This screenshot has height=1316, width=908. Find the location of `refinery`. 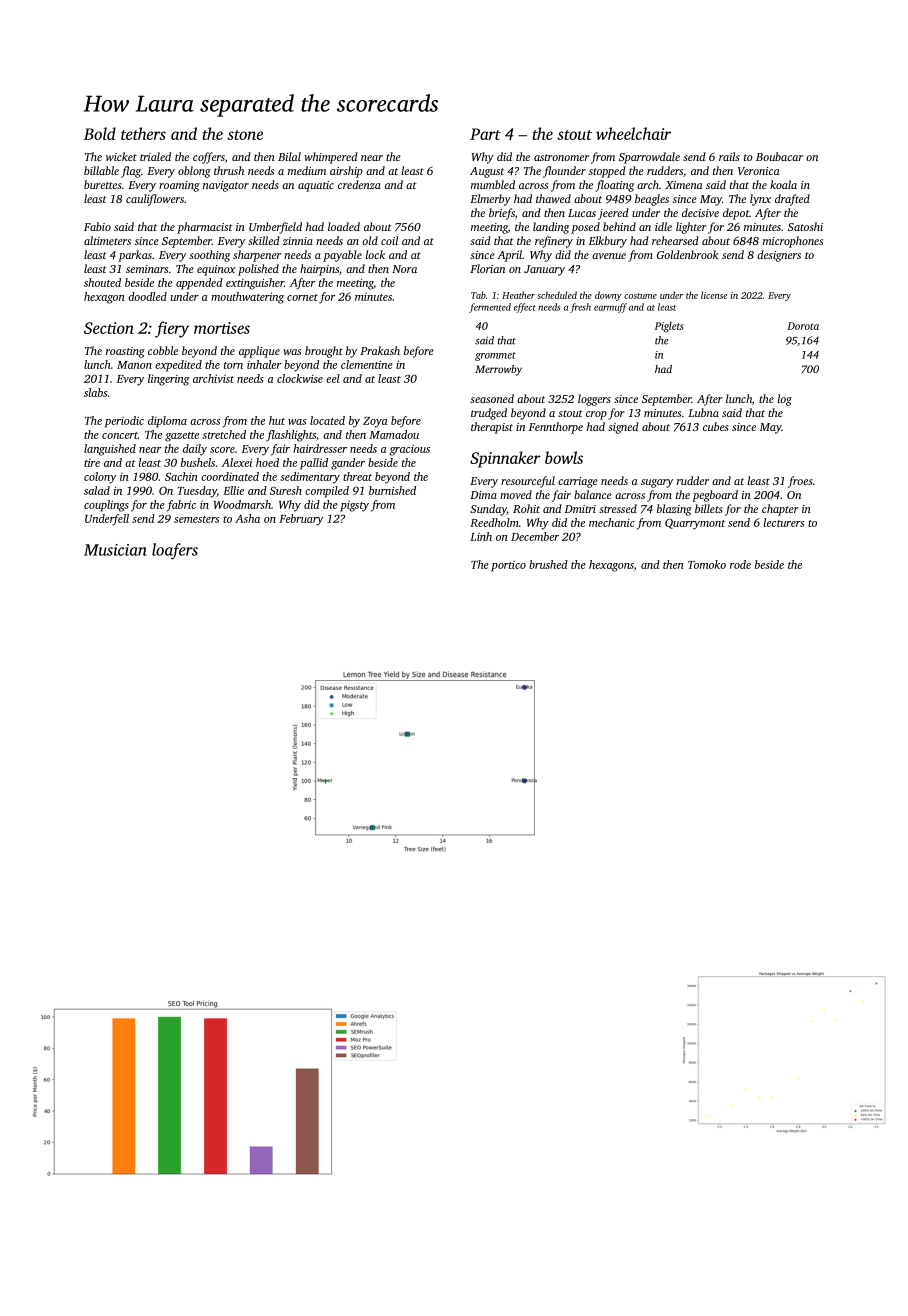

refinery is located at coordinates (554, 242).
